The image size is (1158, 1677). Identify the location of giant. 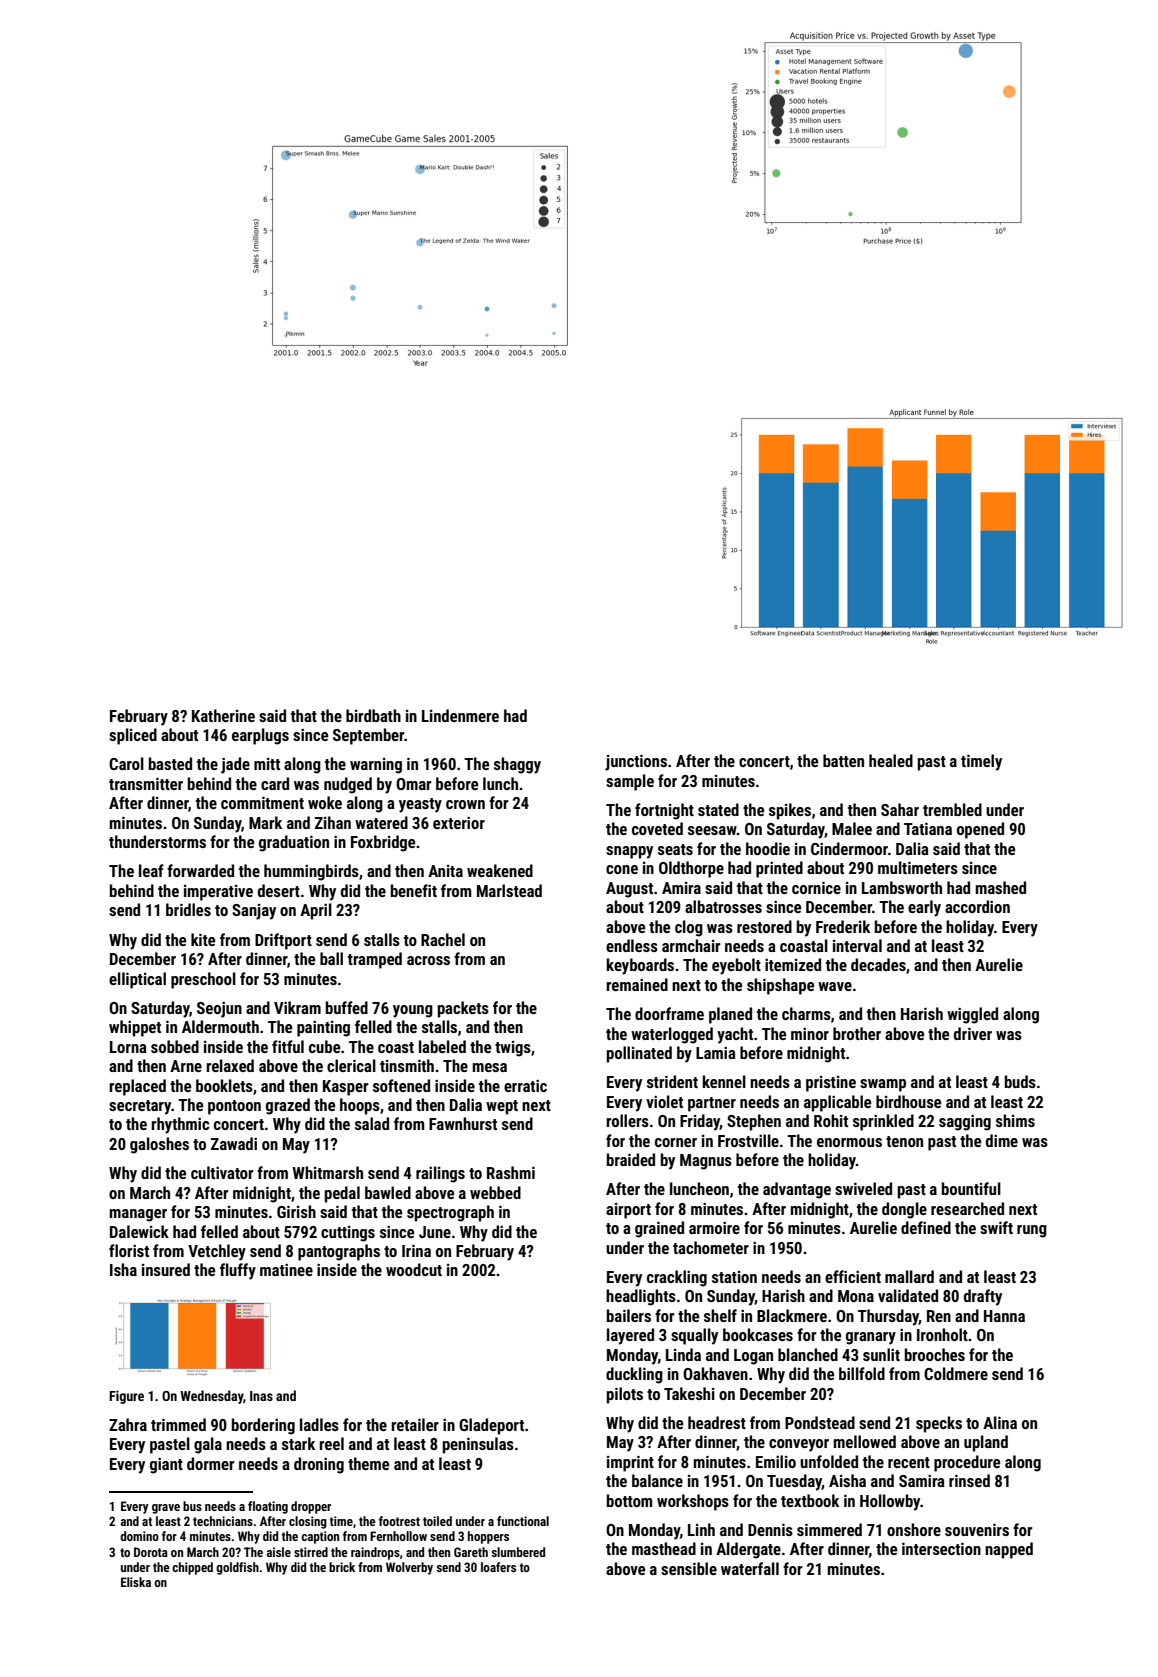
(166, 1466).
